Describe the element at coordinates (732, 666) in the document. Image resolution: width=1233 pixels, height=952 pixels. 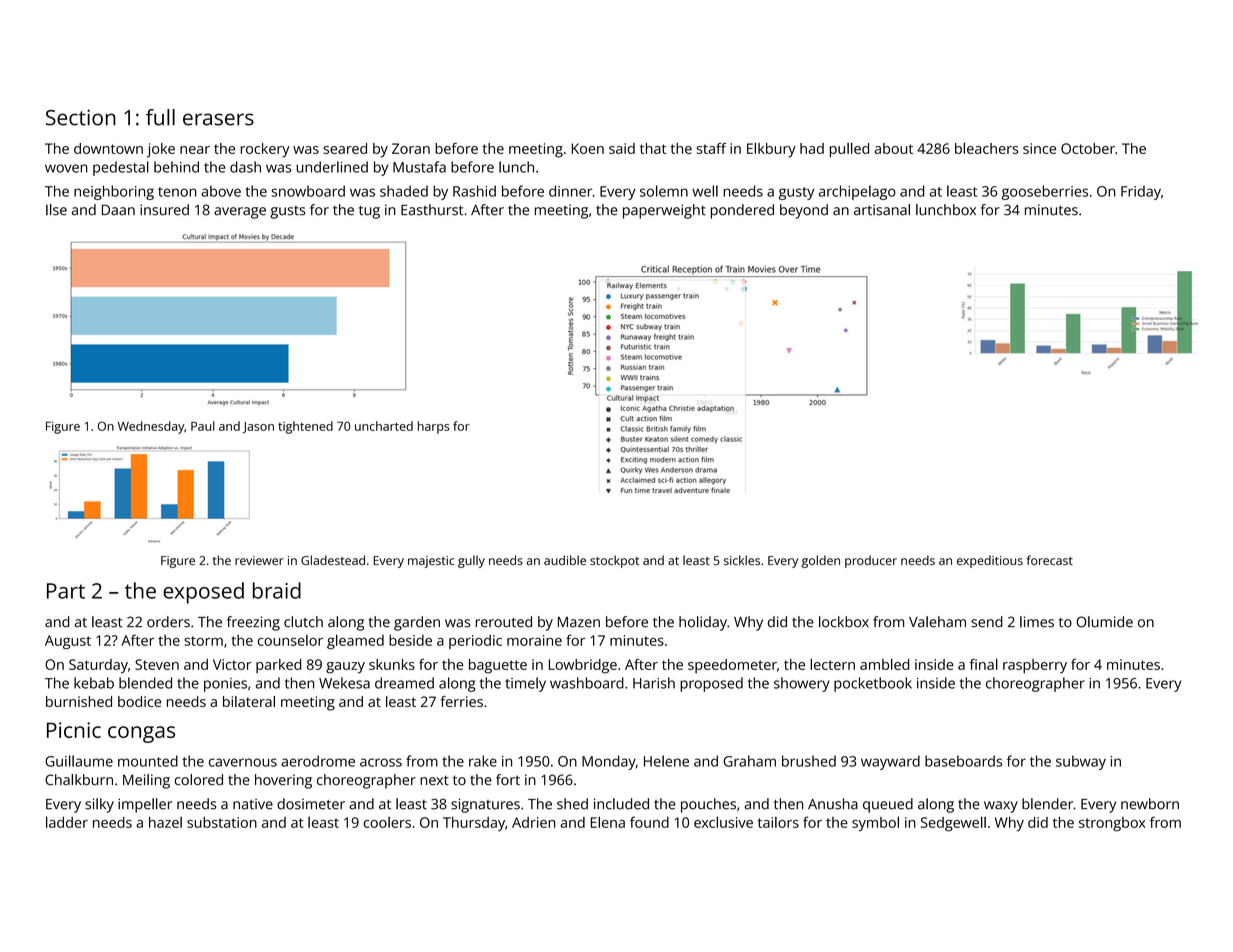
I see `speedometer` at that location.
